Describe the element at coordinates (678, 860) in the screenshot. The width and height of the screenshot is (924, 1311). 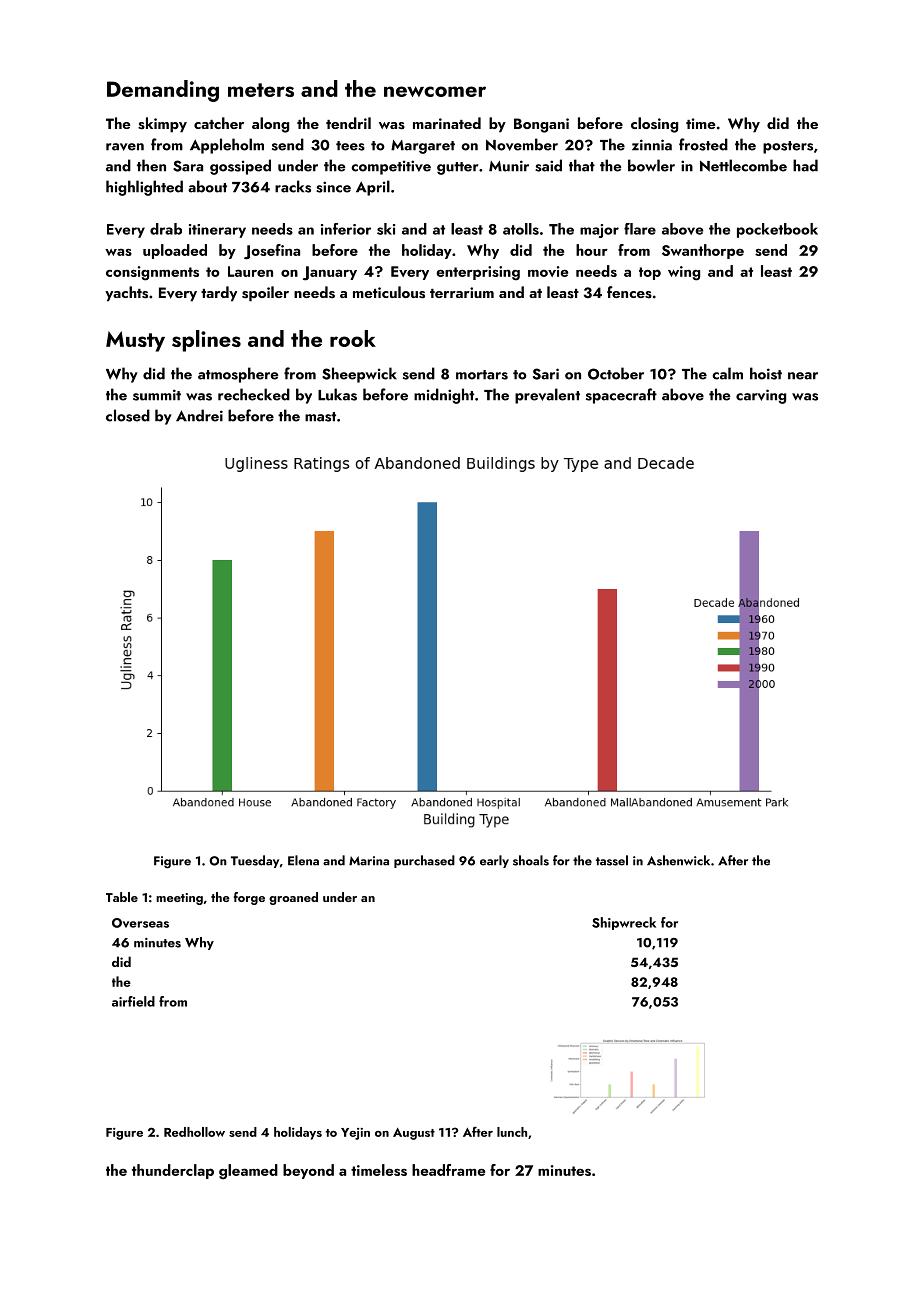
I see `Ashenwick` at that location.
